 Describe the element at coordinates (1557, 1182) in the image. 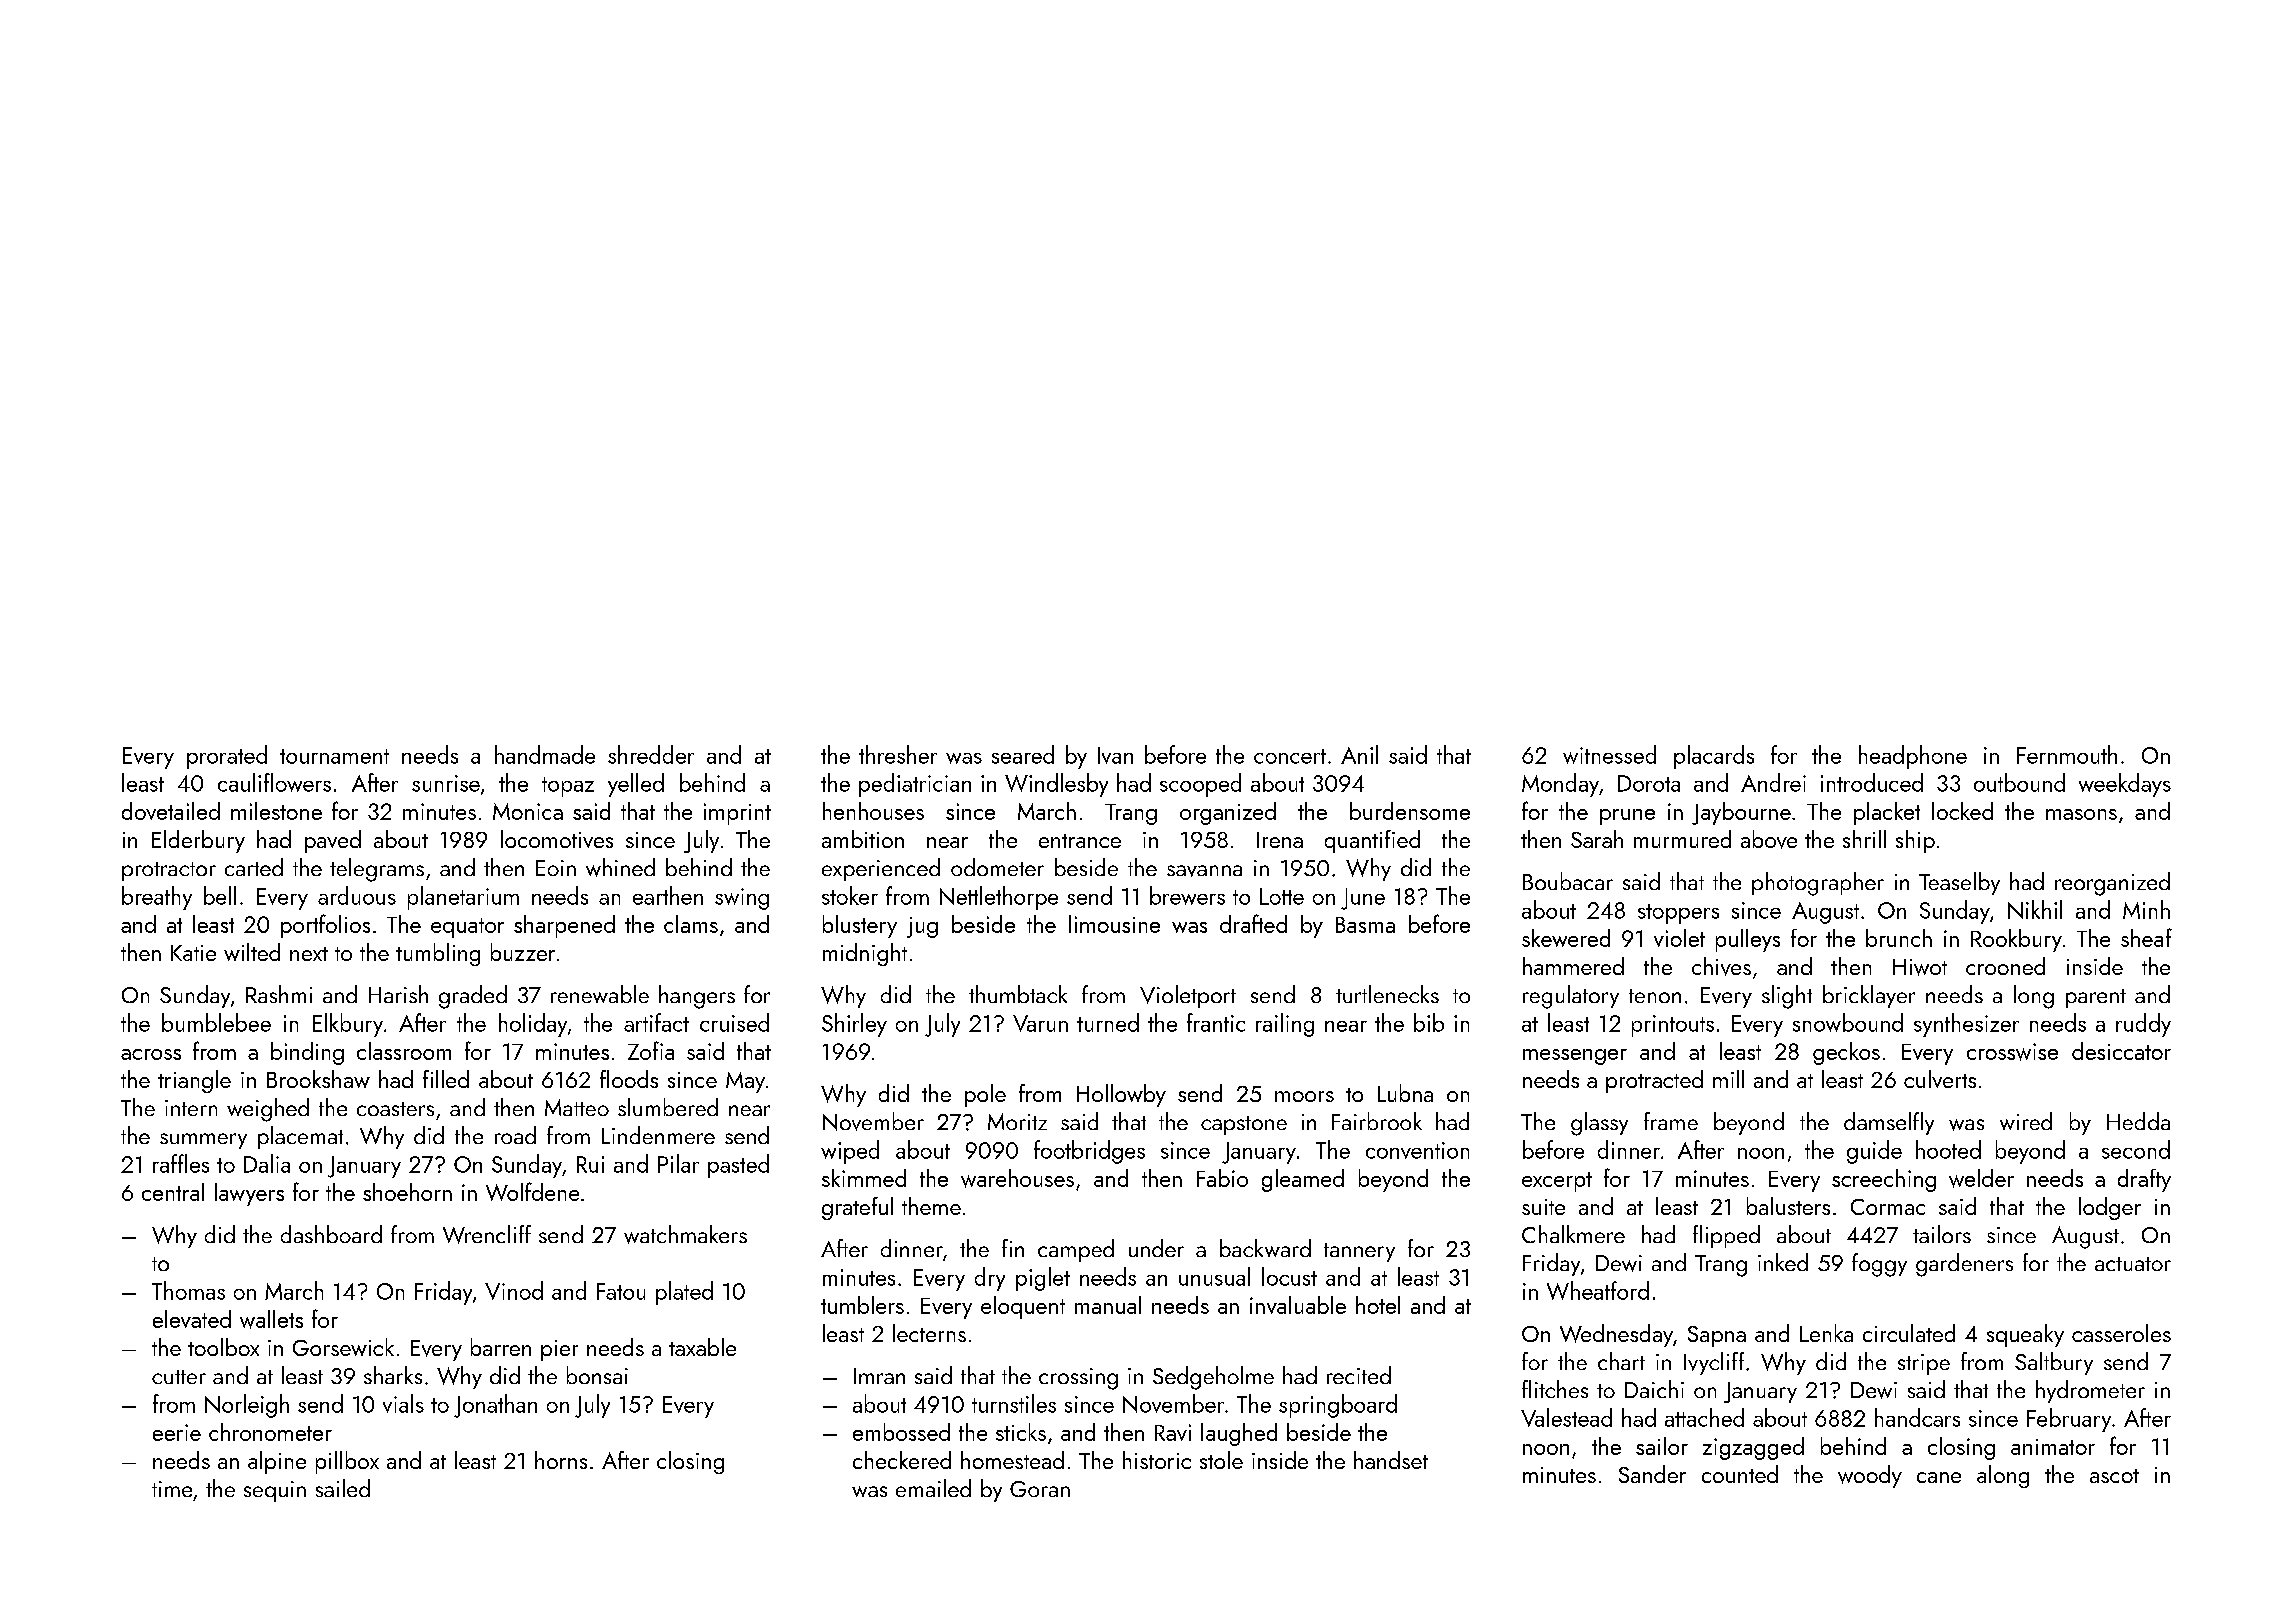

I see `excerpt` at that location.
